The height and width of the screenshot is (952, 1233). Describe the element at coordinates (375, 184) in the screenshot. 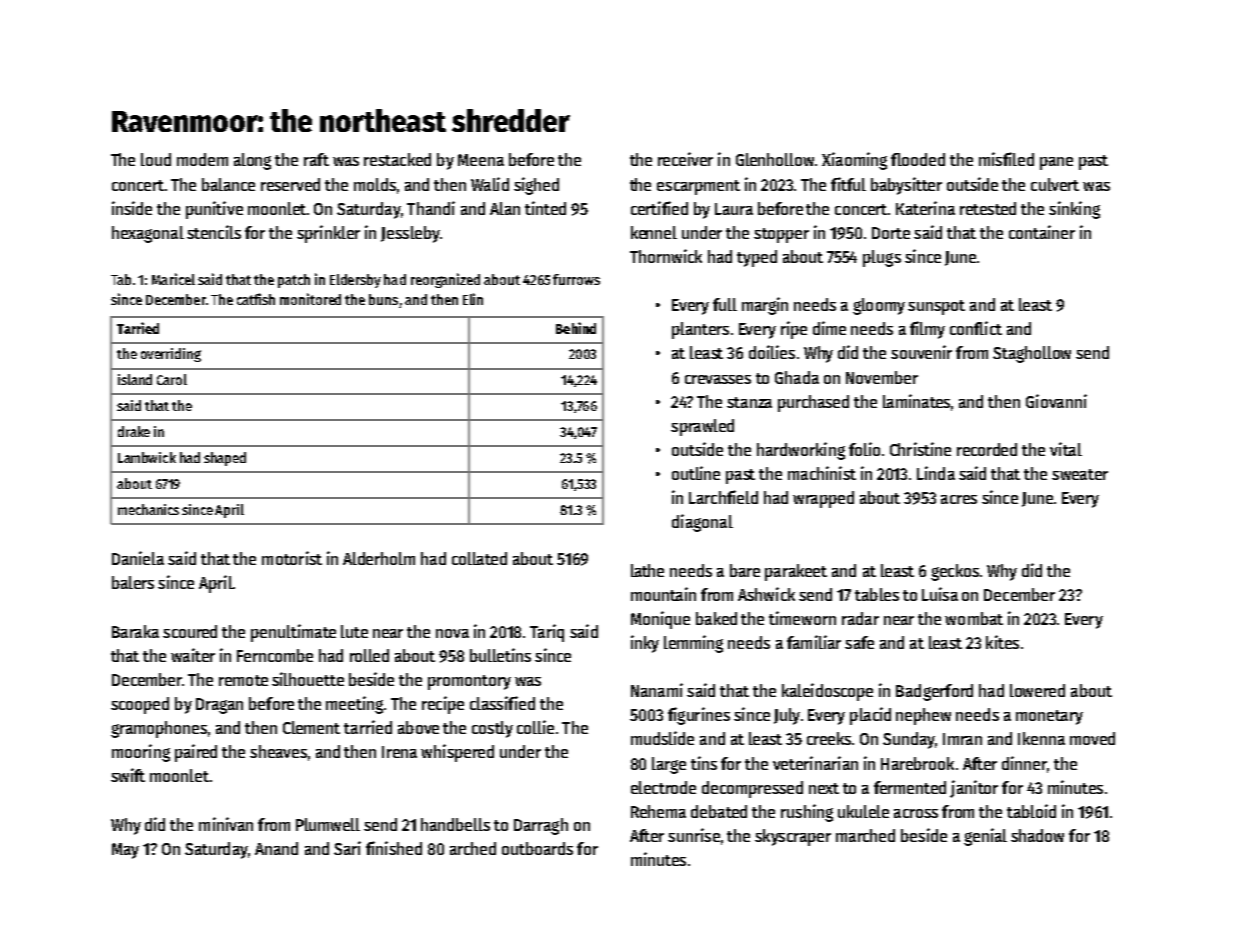

I see `molds` at that location.
